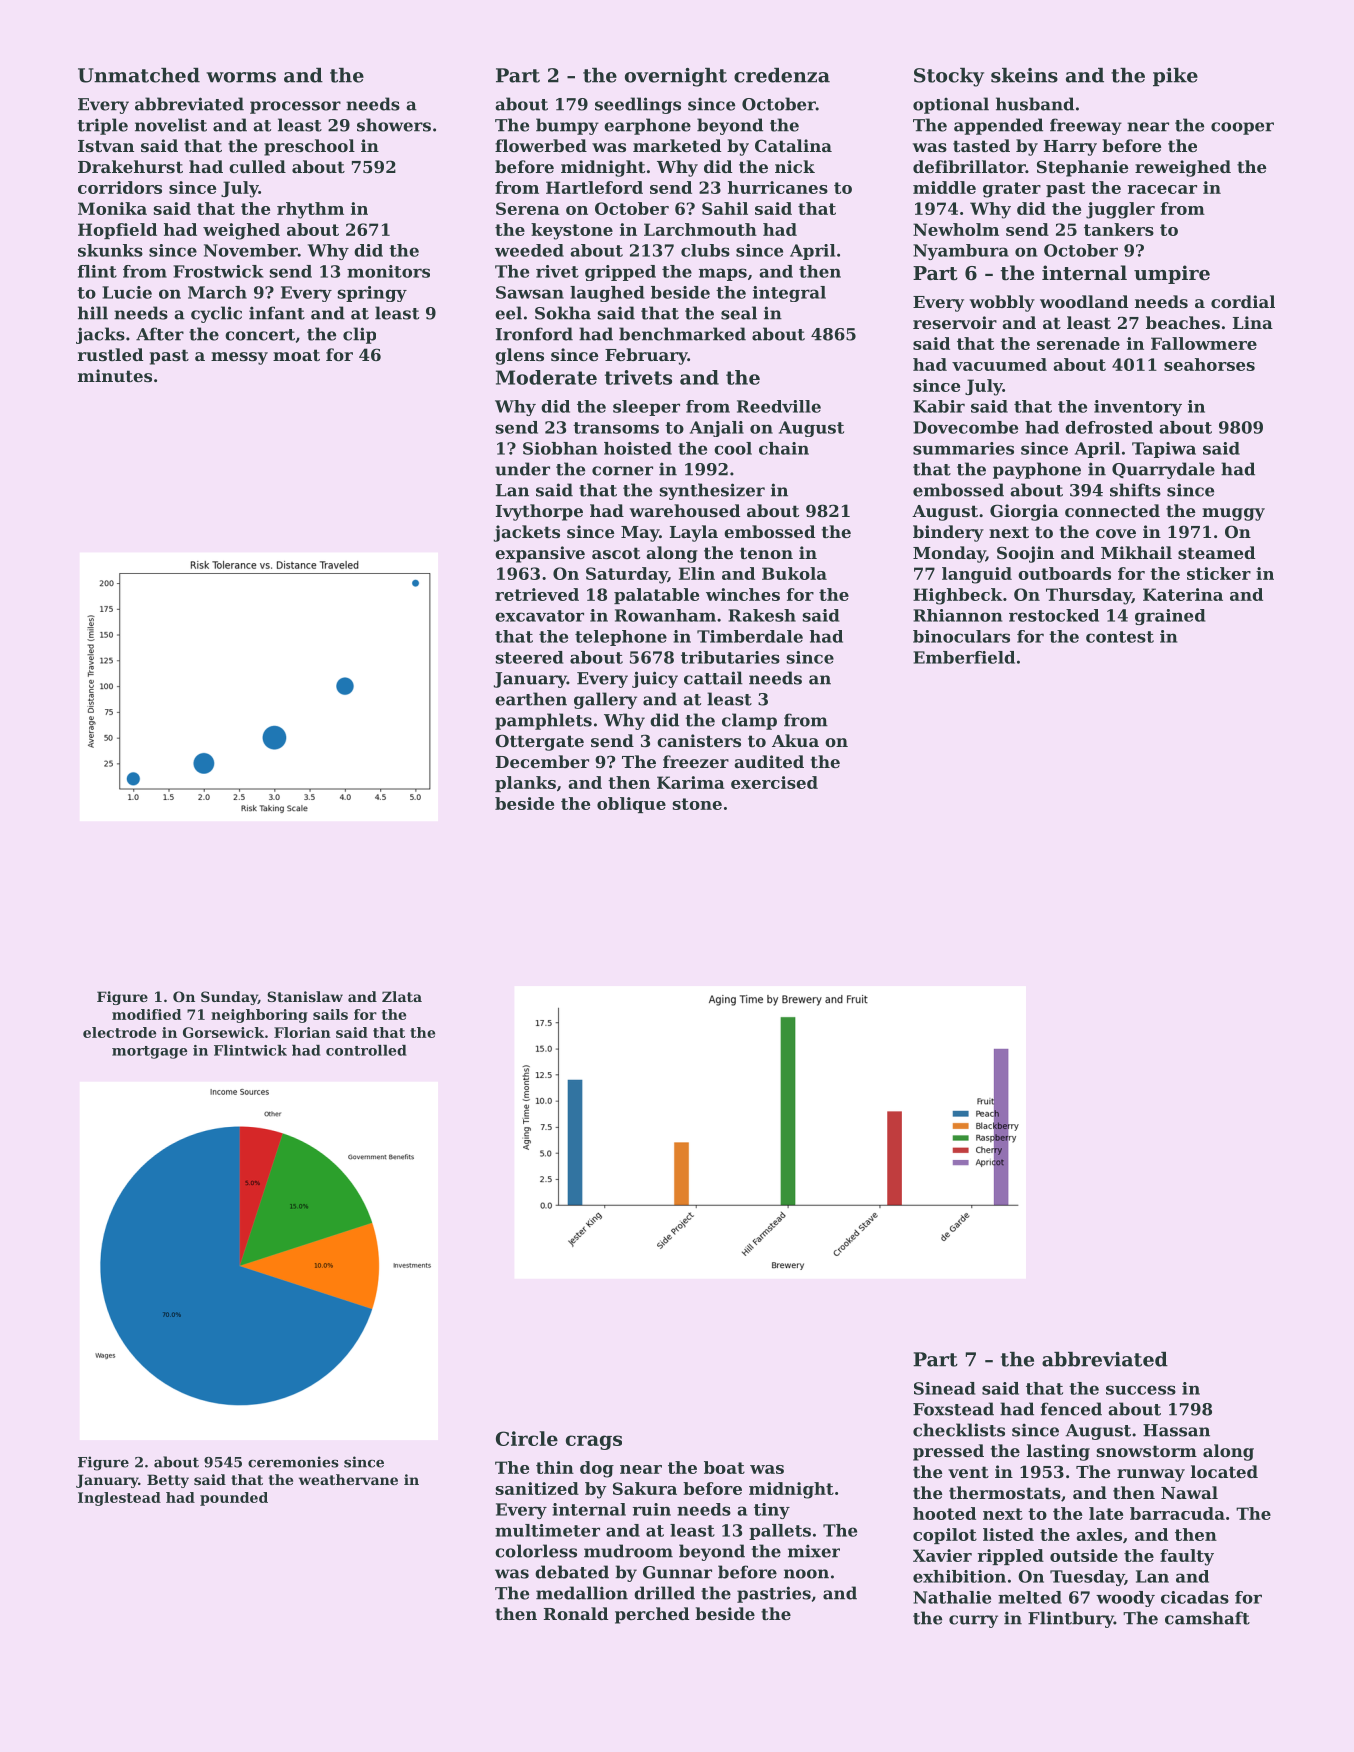  Describe the element at coordinates (1175, 77) in the page. I see `pike` at that location.
